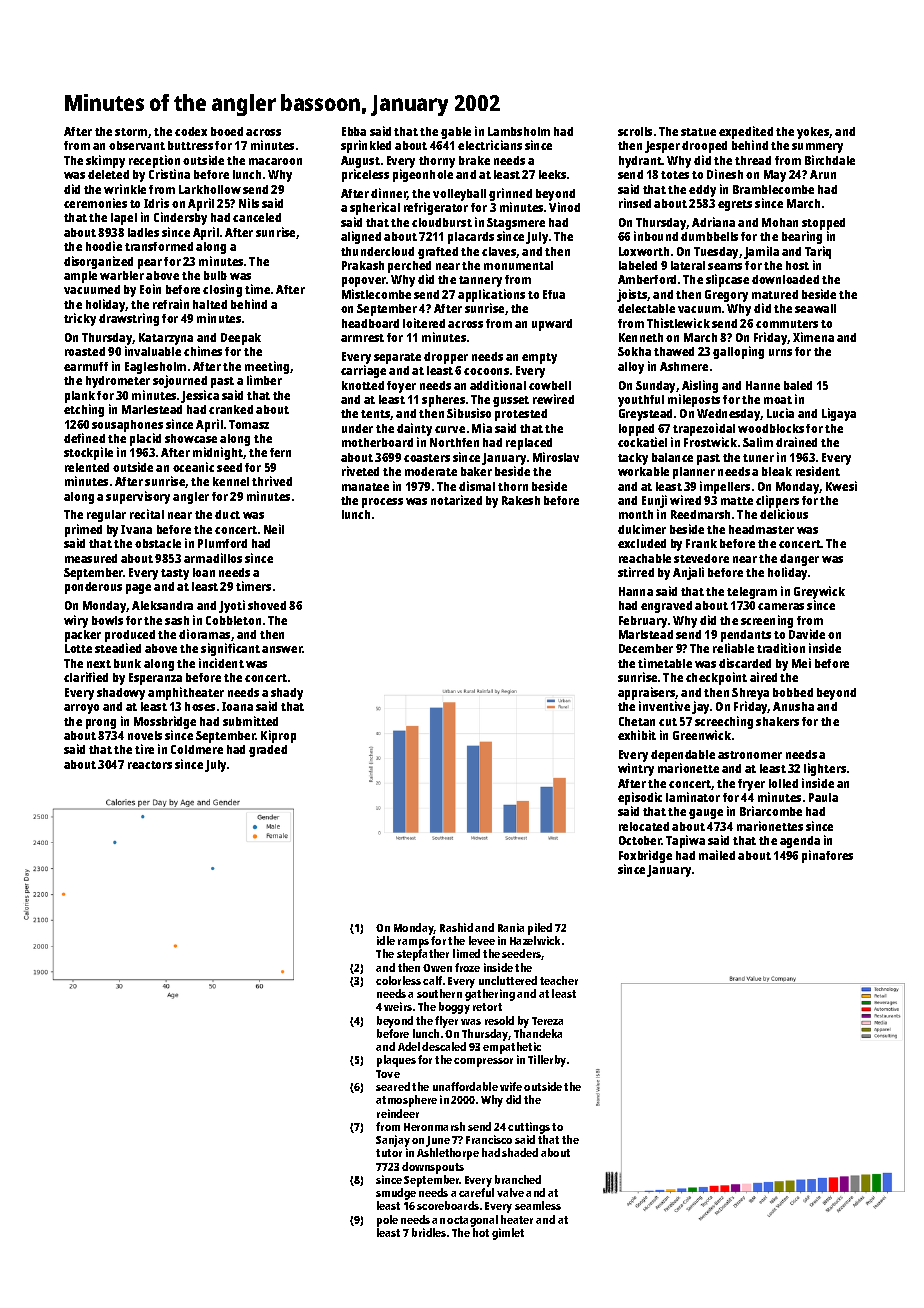 This page has height=1308, width=924. What do you see at coordinates (646, 634) in the page?
I see `Marlstead` at bounding box center [646, 634].
